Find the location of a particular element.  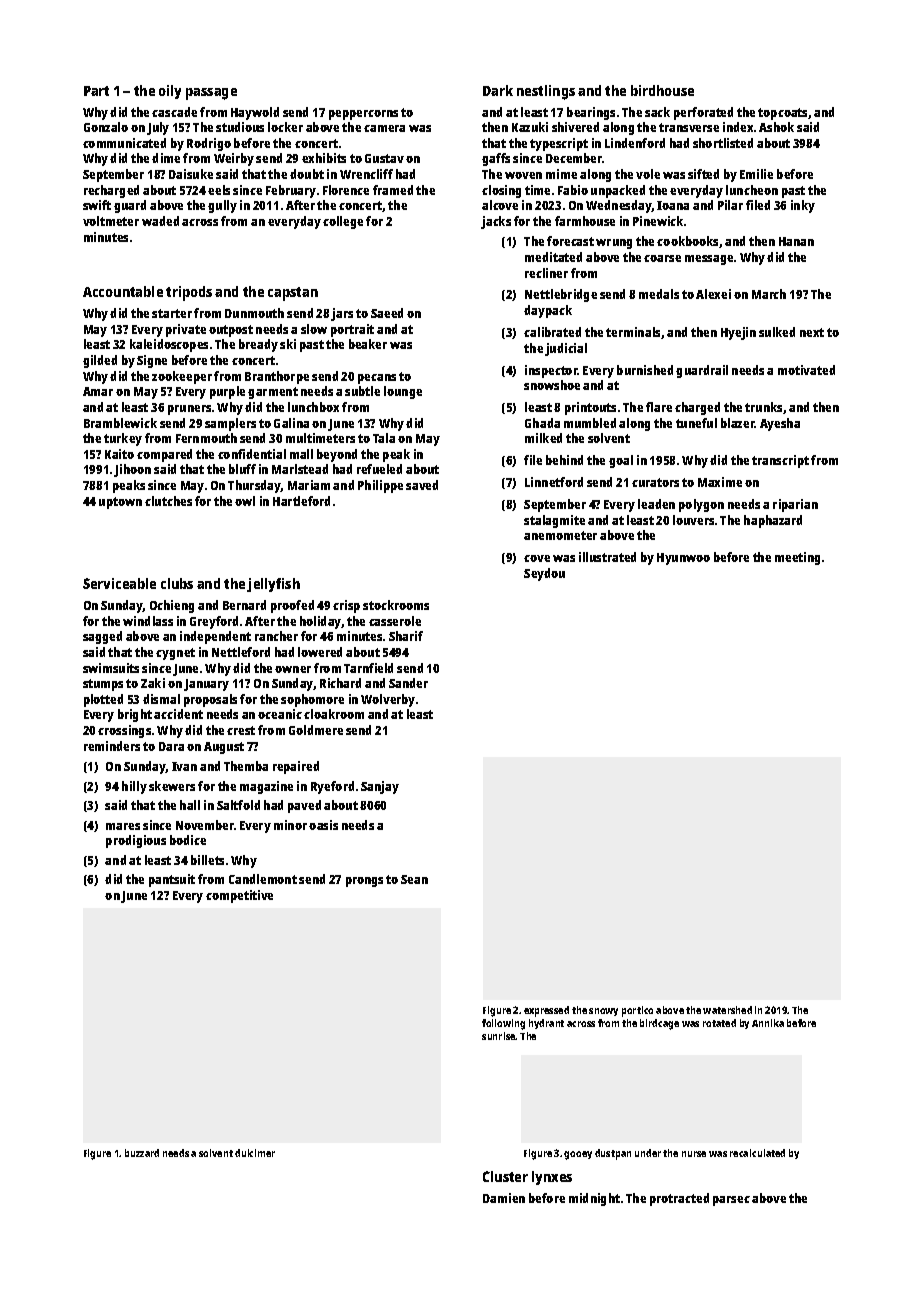

protracted is located at coordinates (679, 1199).
